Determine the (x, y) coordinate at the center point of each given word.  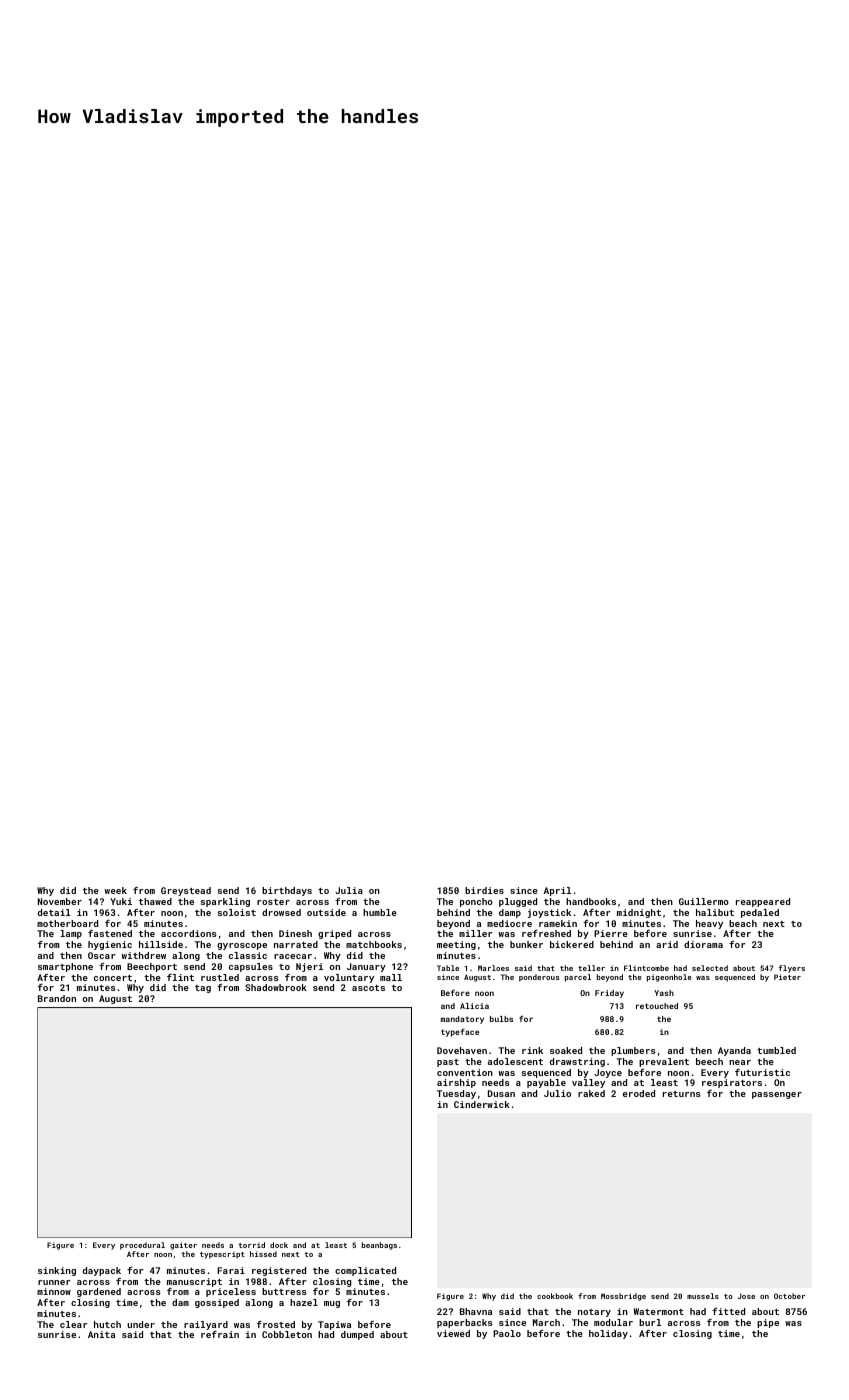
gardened (99, 1292)
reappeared (763, 902)
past (448, 1063)
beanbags (379, 1246)
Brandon (57, 998)
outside (326, 912)
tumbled (776, 1050)
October (789, 1296)
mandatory (462, 1020)
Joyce (608, 1073)
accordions (189, 933)
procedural (142, 1246)
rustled (220, 977)
